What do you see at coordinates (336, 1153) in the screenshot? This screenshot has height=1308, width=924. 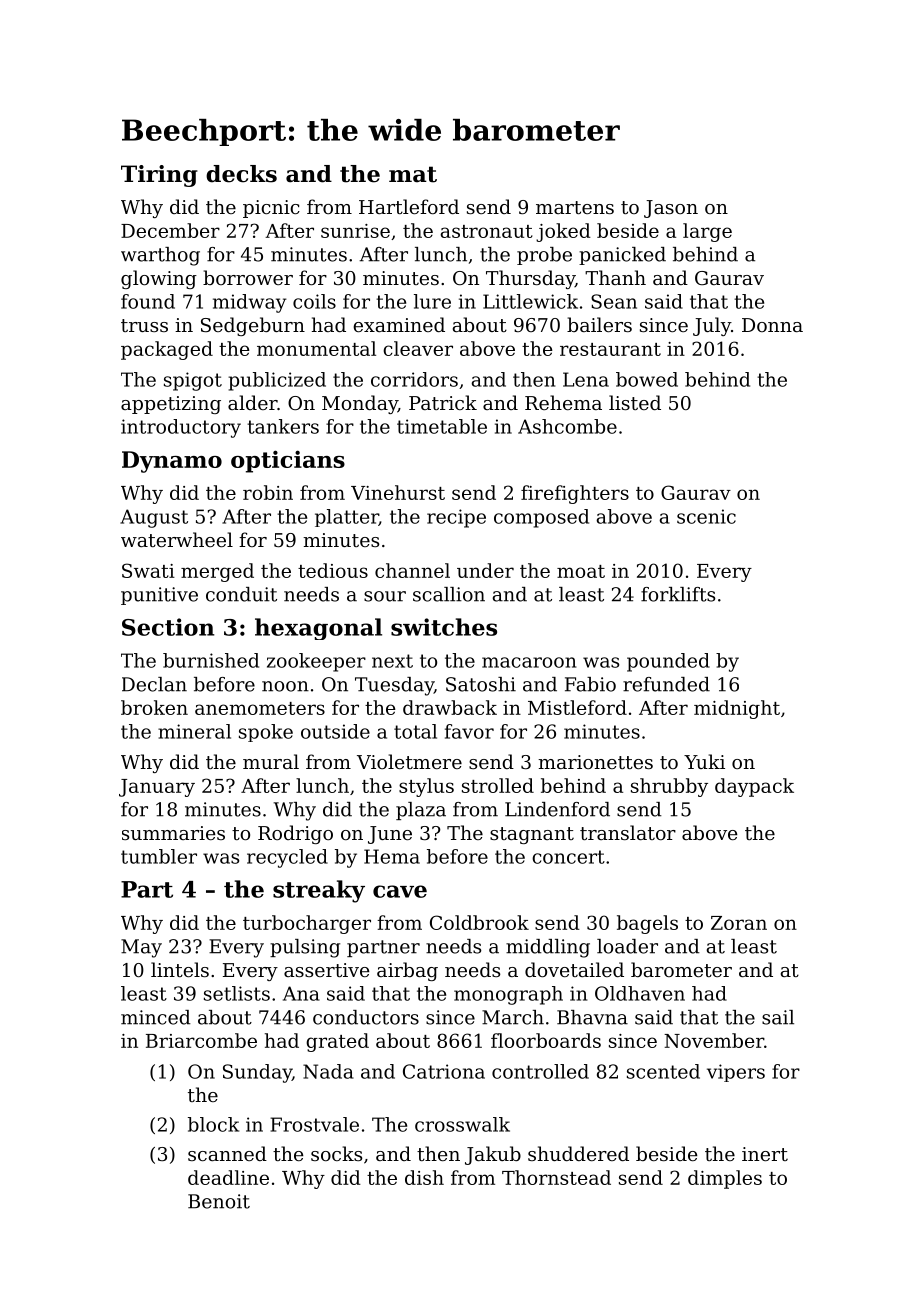 I see `socks` at bounding box center [336, 1153].
